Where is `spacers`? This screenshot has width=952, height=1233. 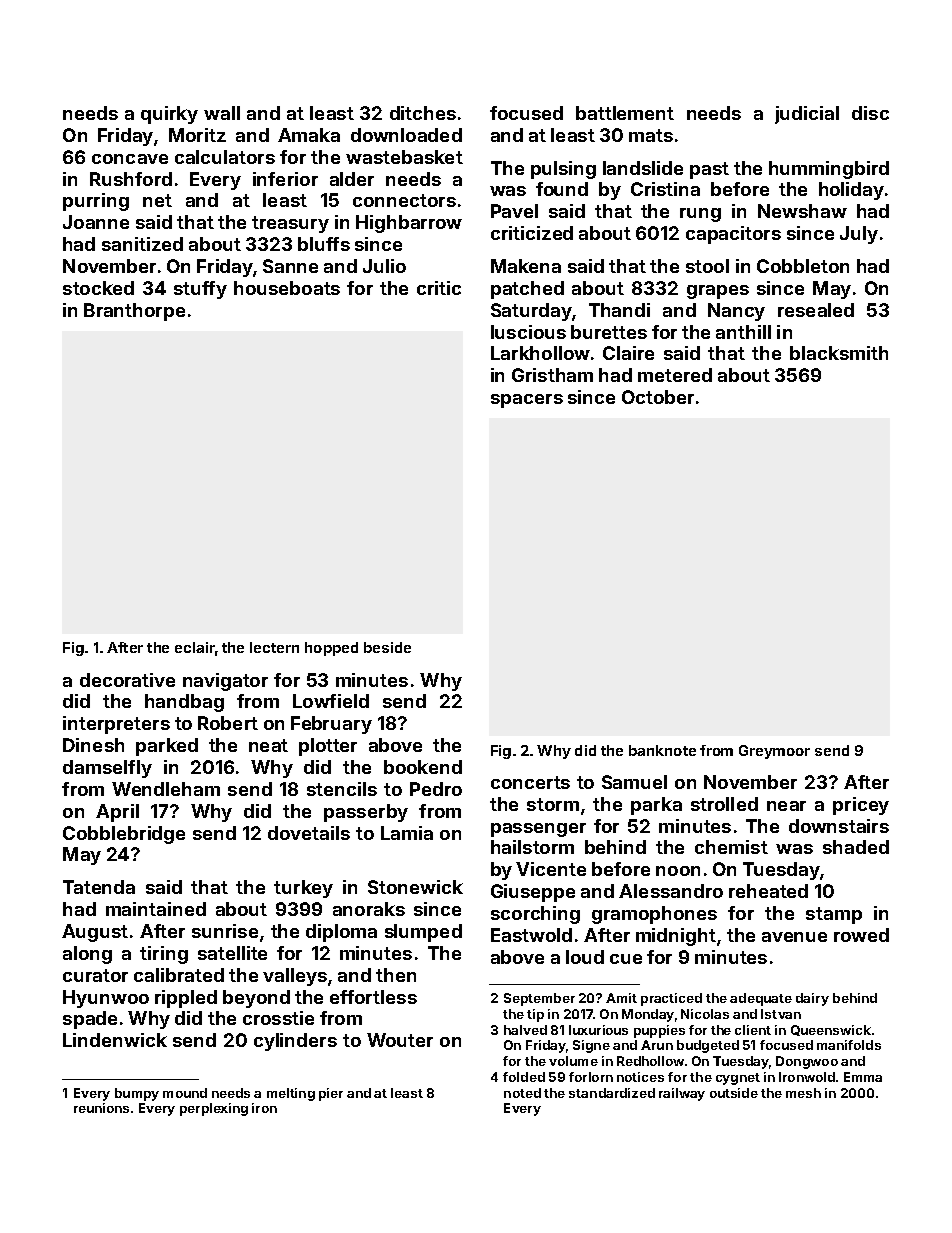
spacers is located at coordinates (527, 401).
